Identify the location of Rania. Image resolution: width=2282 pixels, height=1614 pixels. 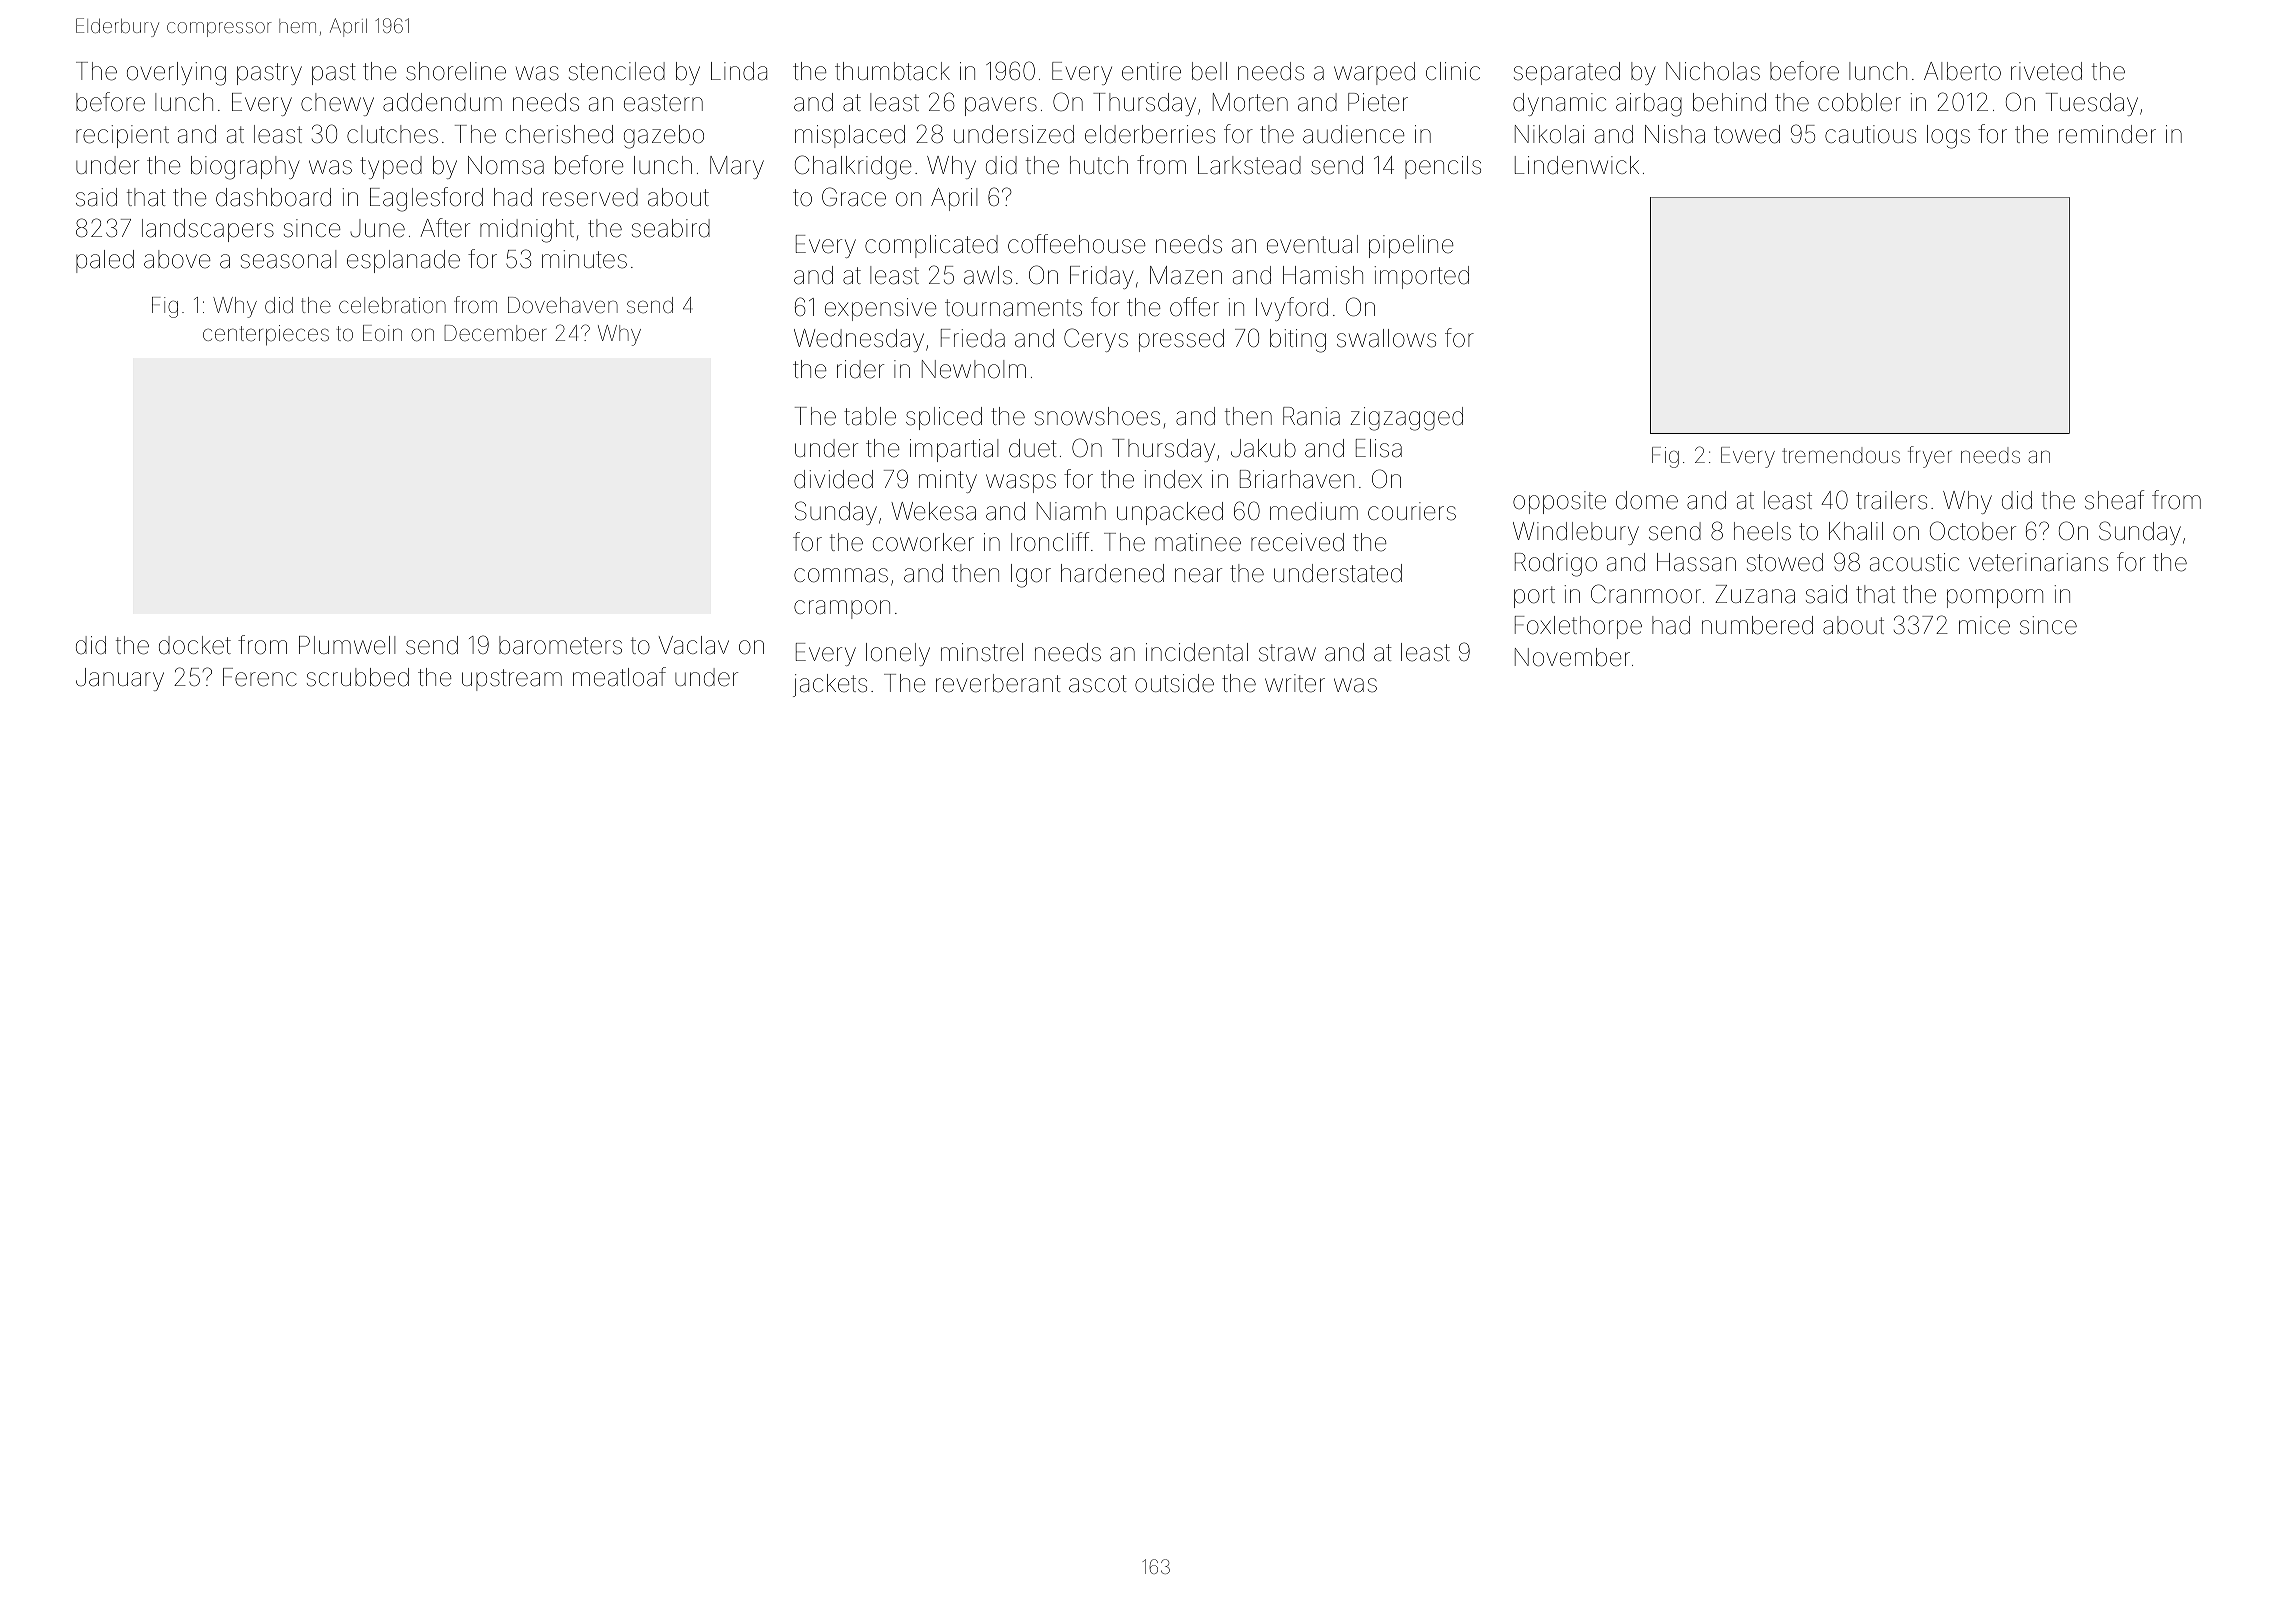
(1311, 416).
